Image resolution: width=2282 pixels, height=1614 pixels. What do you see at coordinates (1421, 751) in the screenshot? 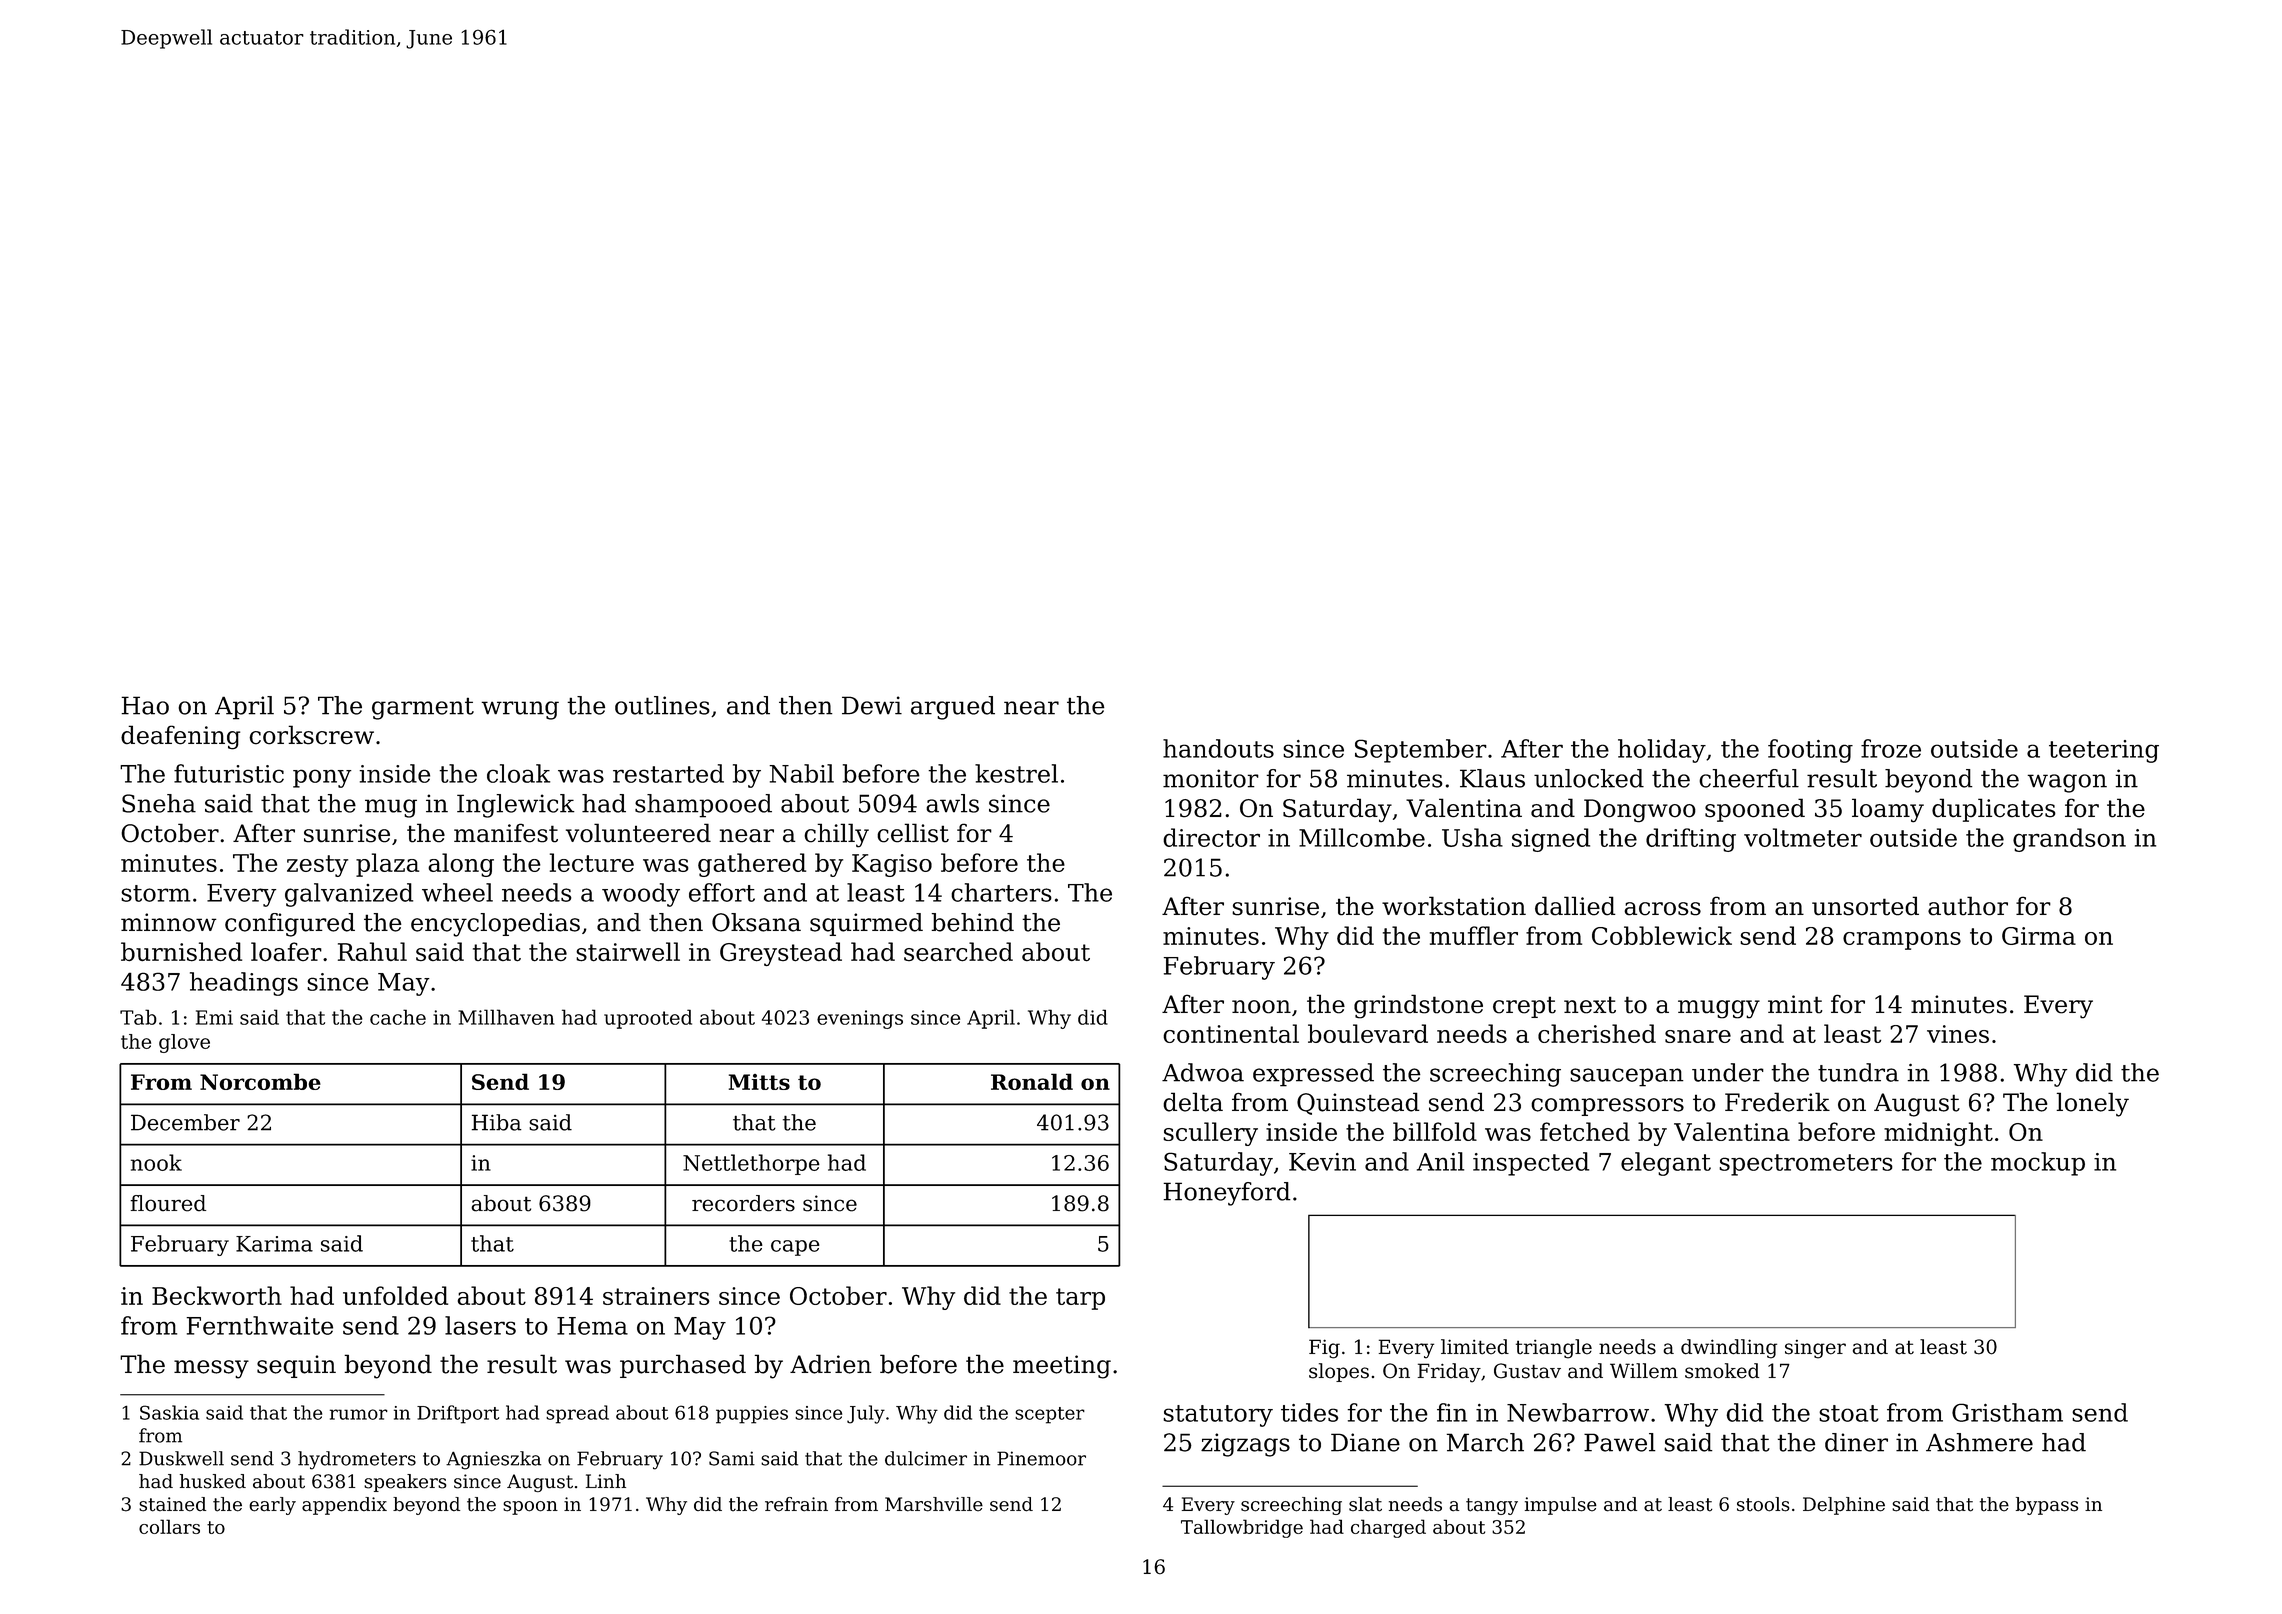
I see `September` at bounding box center [1421, 751].
